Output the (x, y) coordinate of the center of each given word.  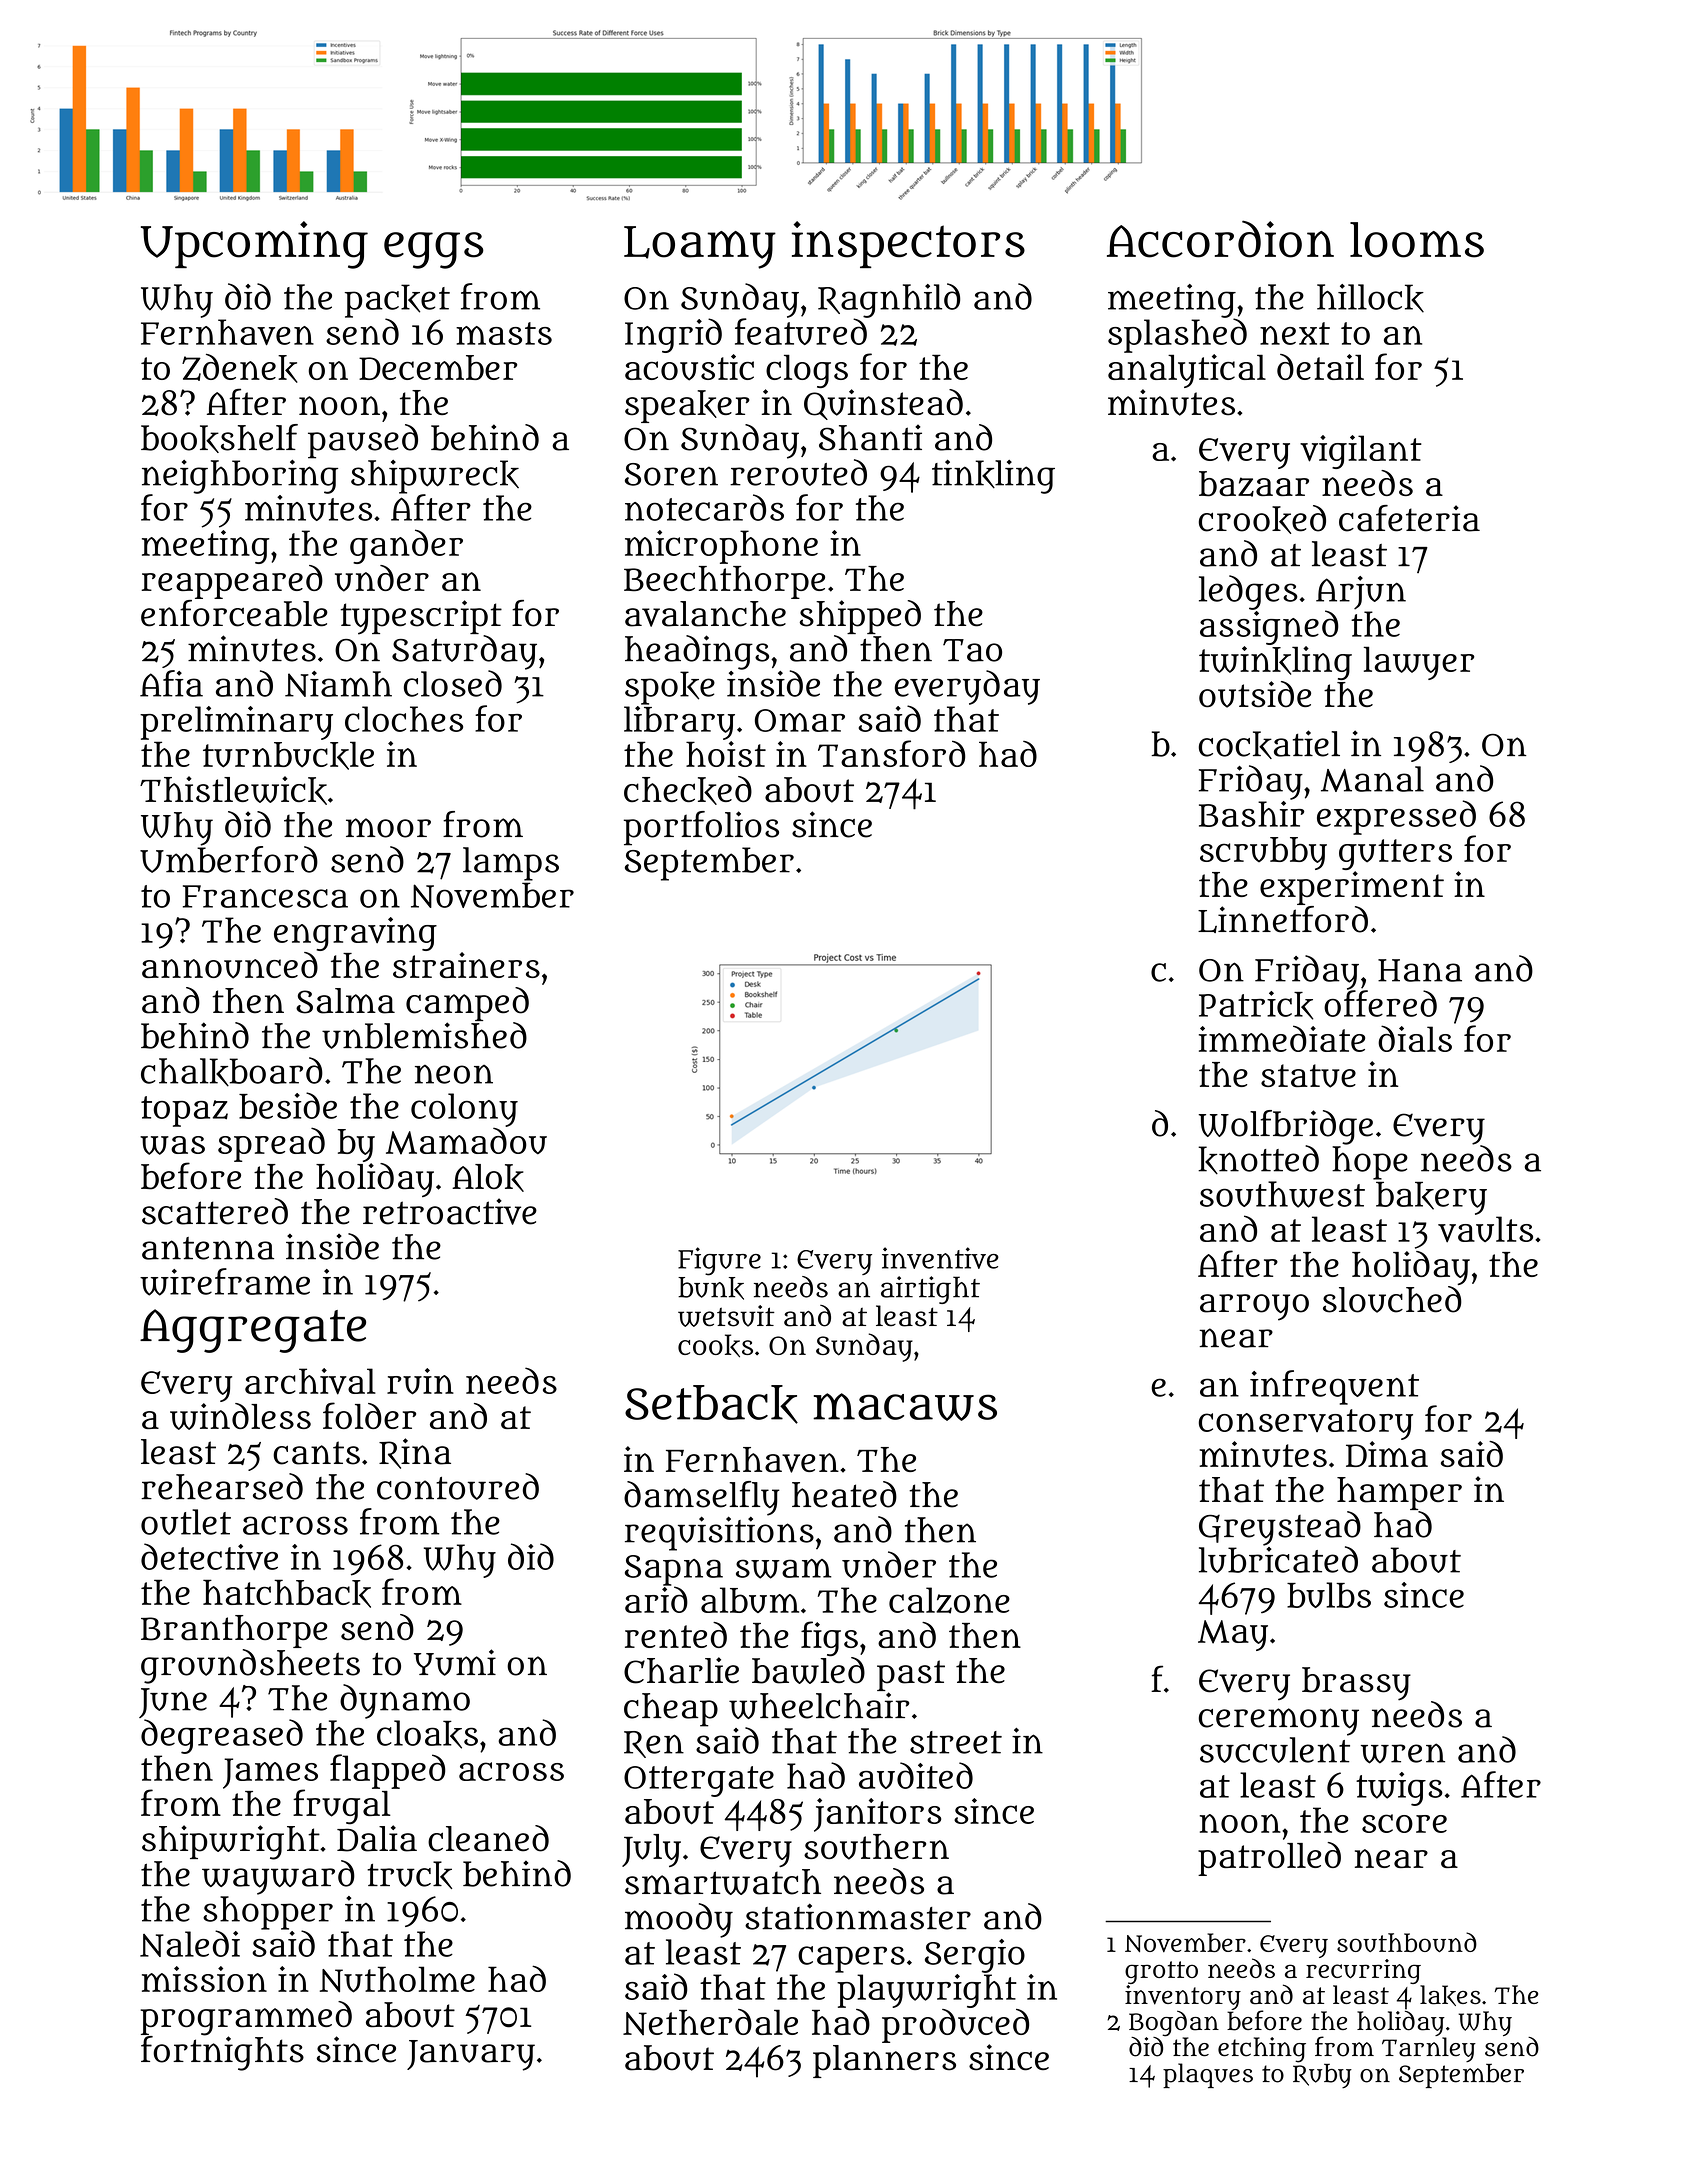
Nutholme (397, 1979)
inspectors (908, 244)
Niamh (338, 684)
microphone (721, 547)
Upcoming (254, 245)
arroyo (1254, 1307)
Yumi (455, 1662)
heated (844, 1494)
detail (1320, 367)
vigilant (1361, 452)
